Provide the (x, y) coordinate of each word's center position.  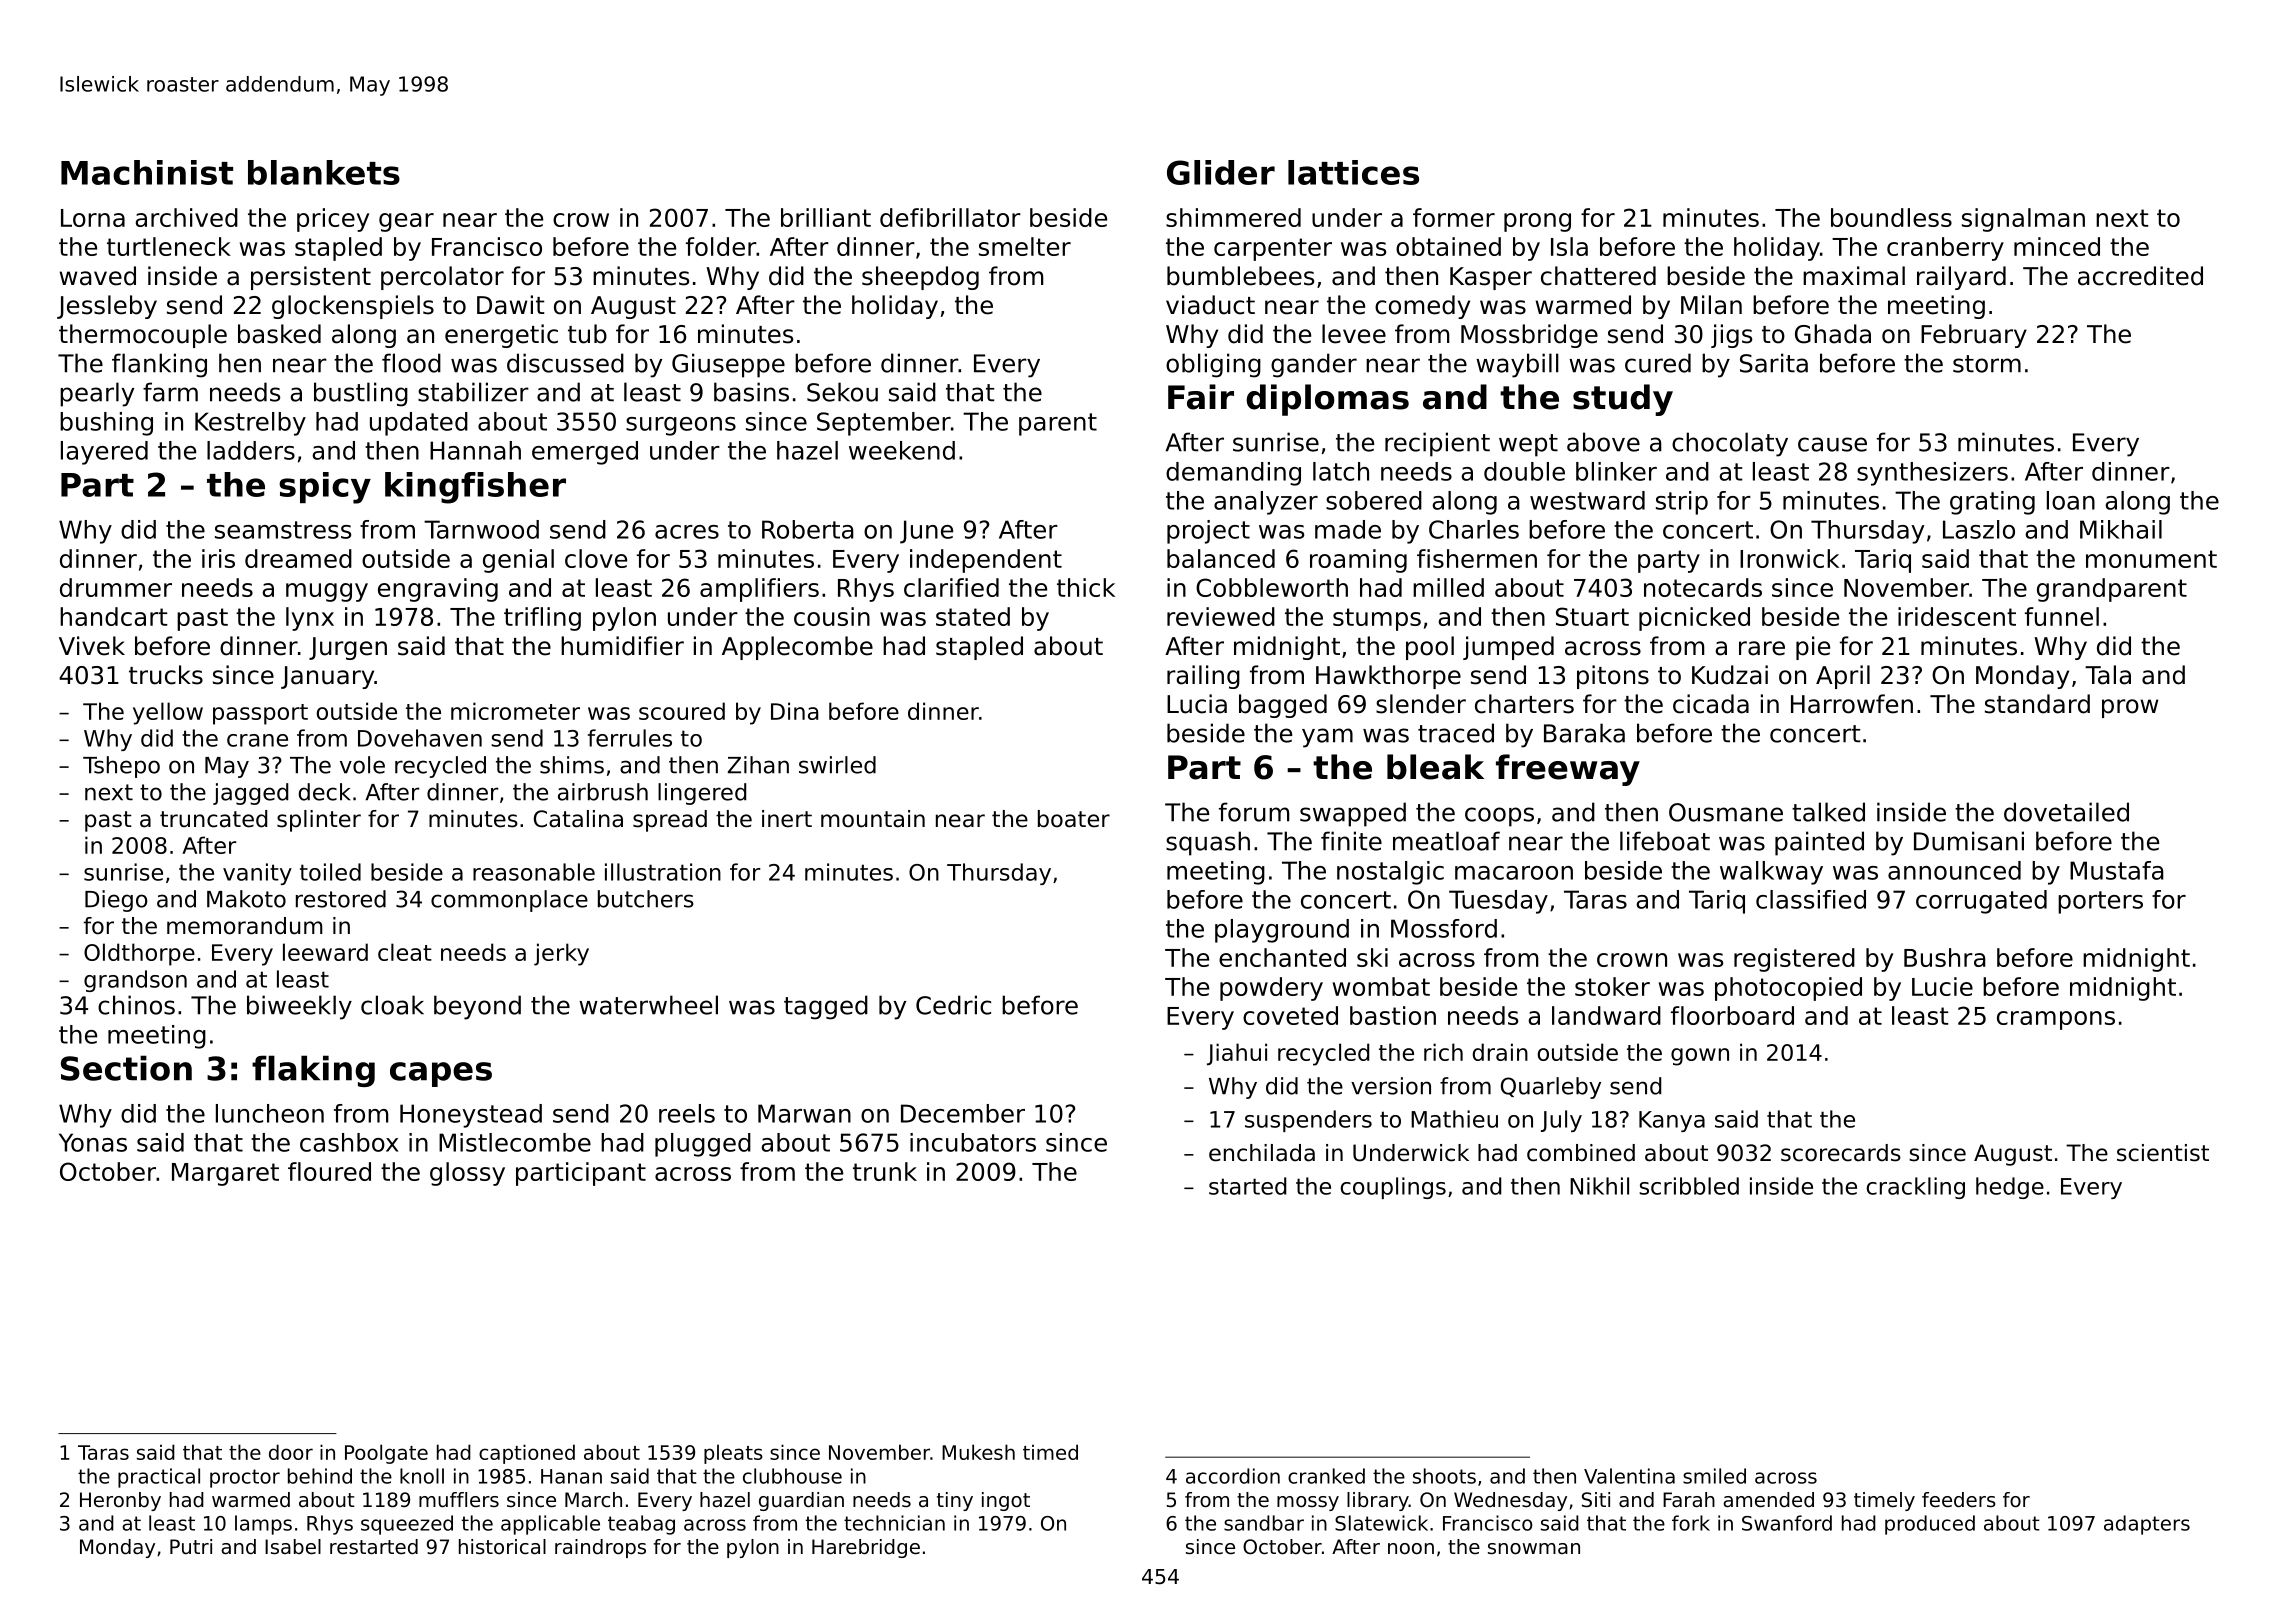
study (1623, 400)
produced (1930, 1525)
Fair (1201, 397)
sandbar (1264, 1523)
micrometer (515, 711)
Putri (191, 1547)
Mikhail (2121, 529)
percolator (442, 278)
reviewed (1221, 616)
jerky (561, 954)
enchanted (1282, 957)
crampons (2056, 1020)
